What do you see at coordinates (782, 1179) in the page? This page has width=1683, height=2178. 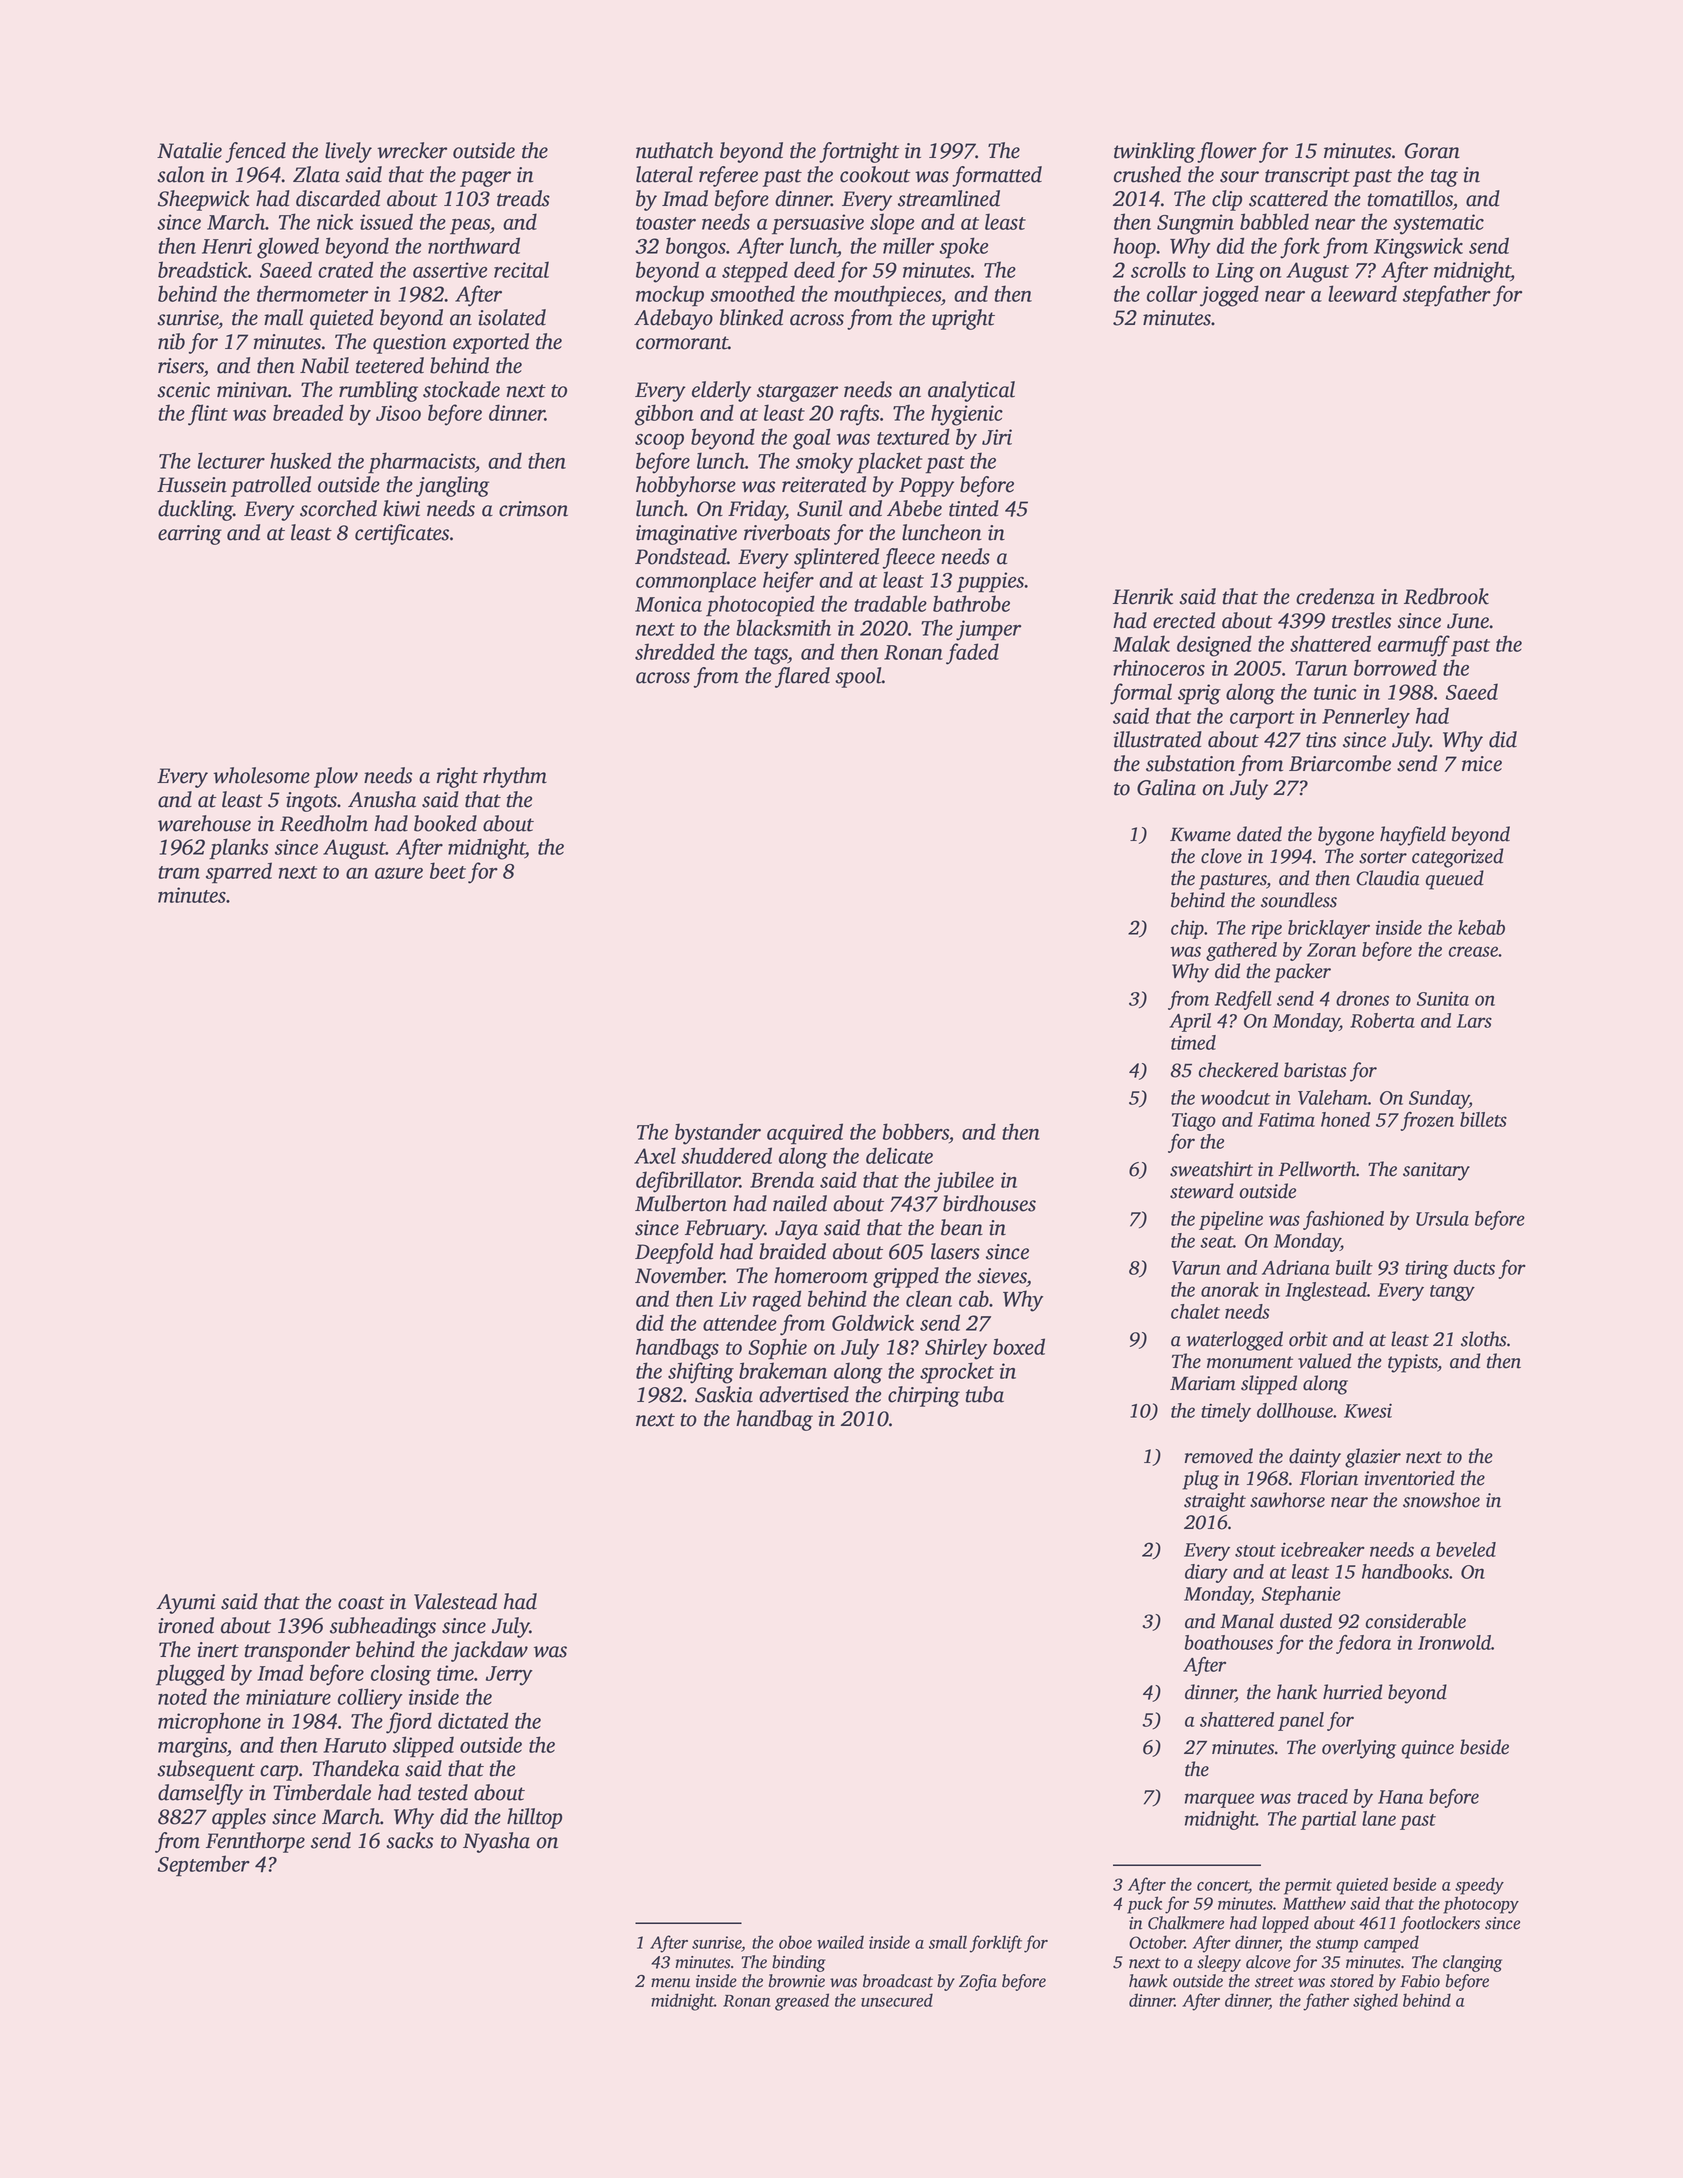 I see `Brenda` at bounding box center [782, 1179].
